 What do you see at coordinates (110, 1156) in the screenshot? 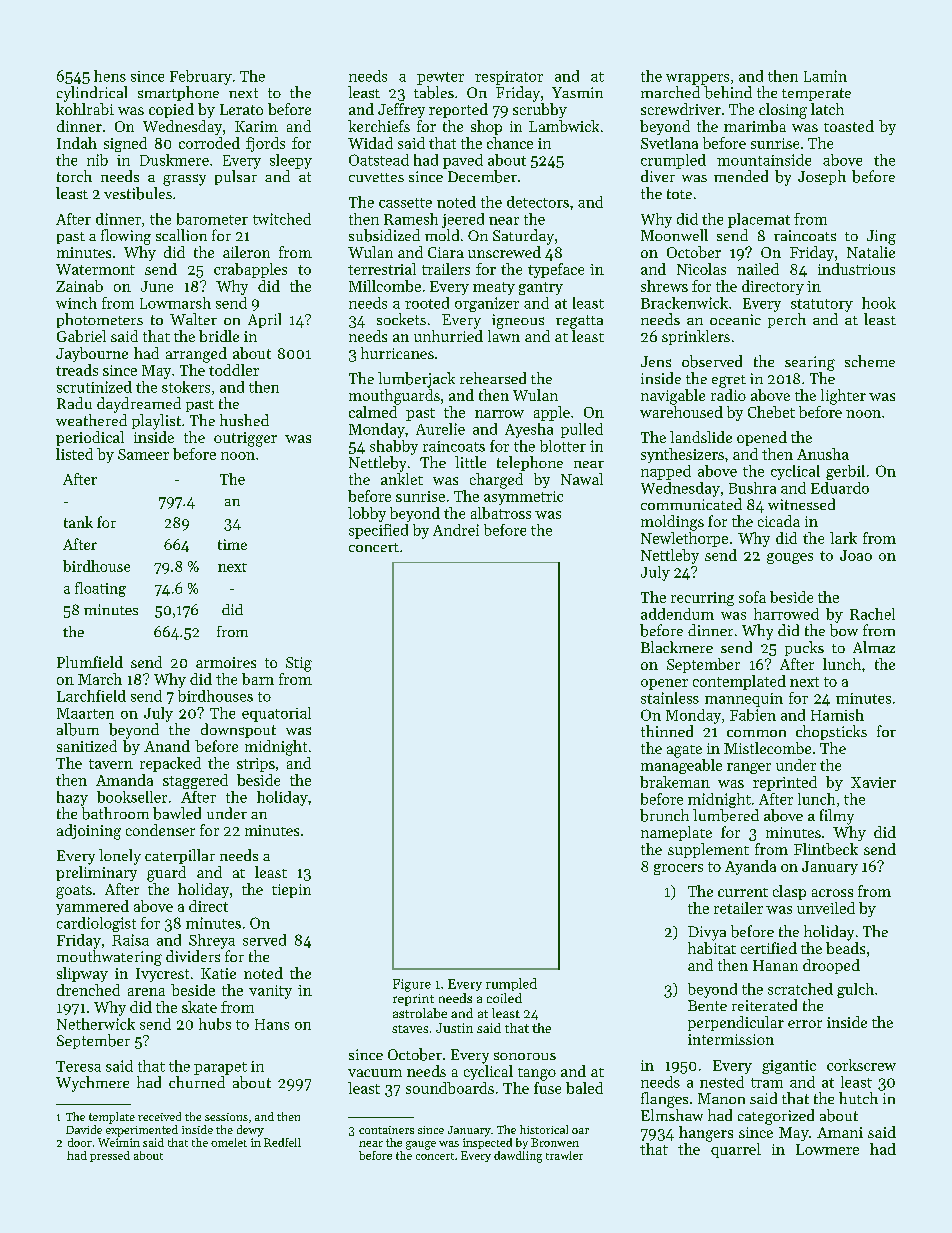
I see `pressed` at bounding box center [110, 1156].
